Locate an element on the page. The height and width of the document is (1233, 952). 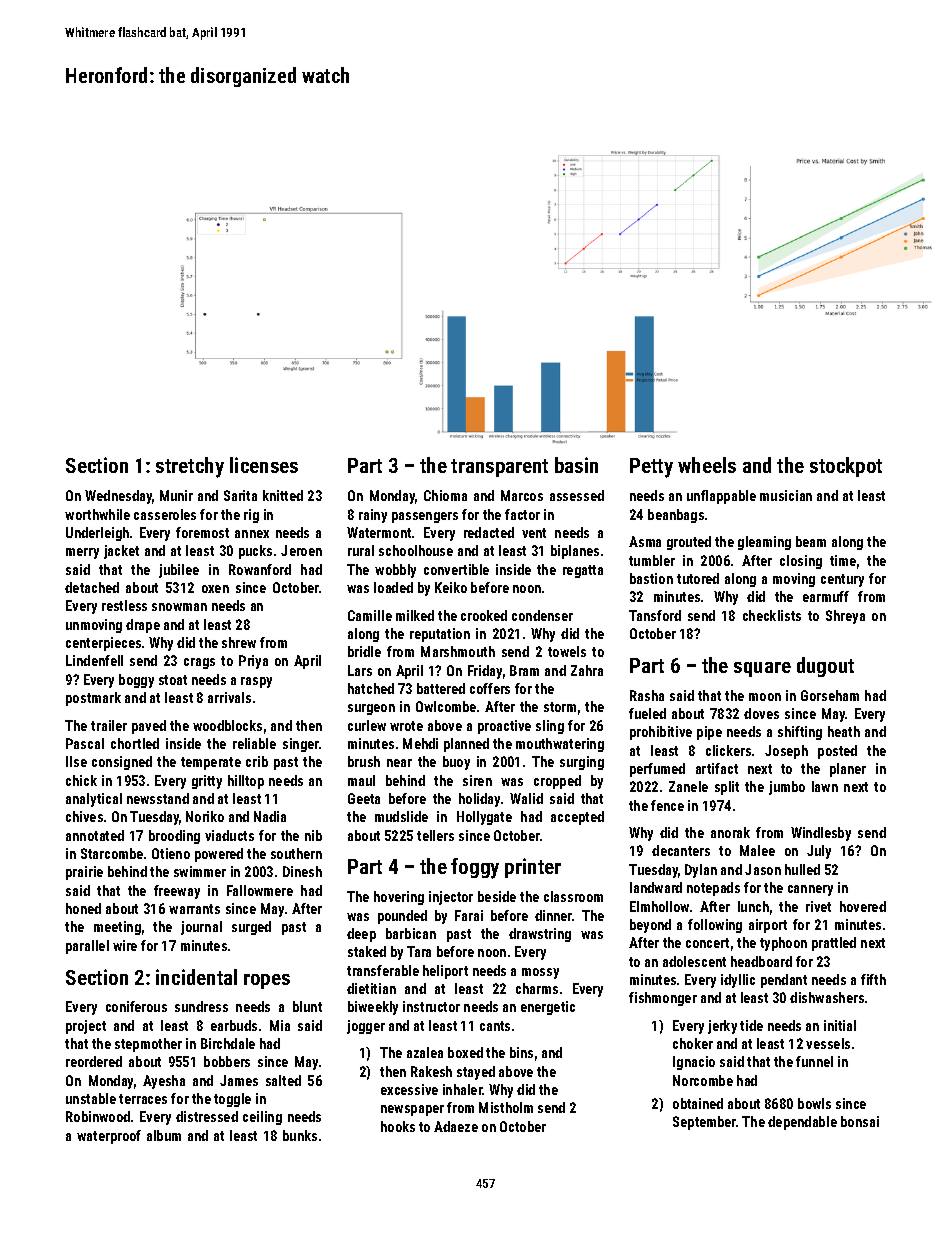
stockpot is located at coordinates (846, 467).
